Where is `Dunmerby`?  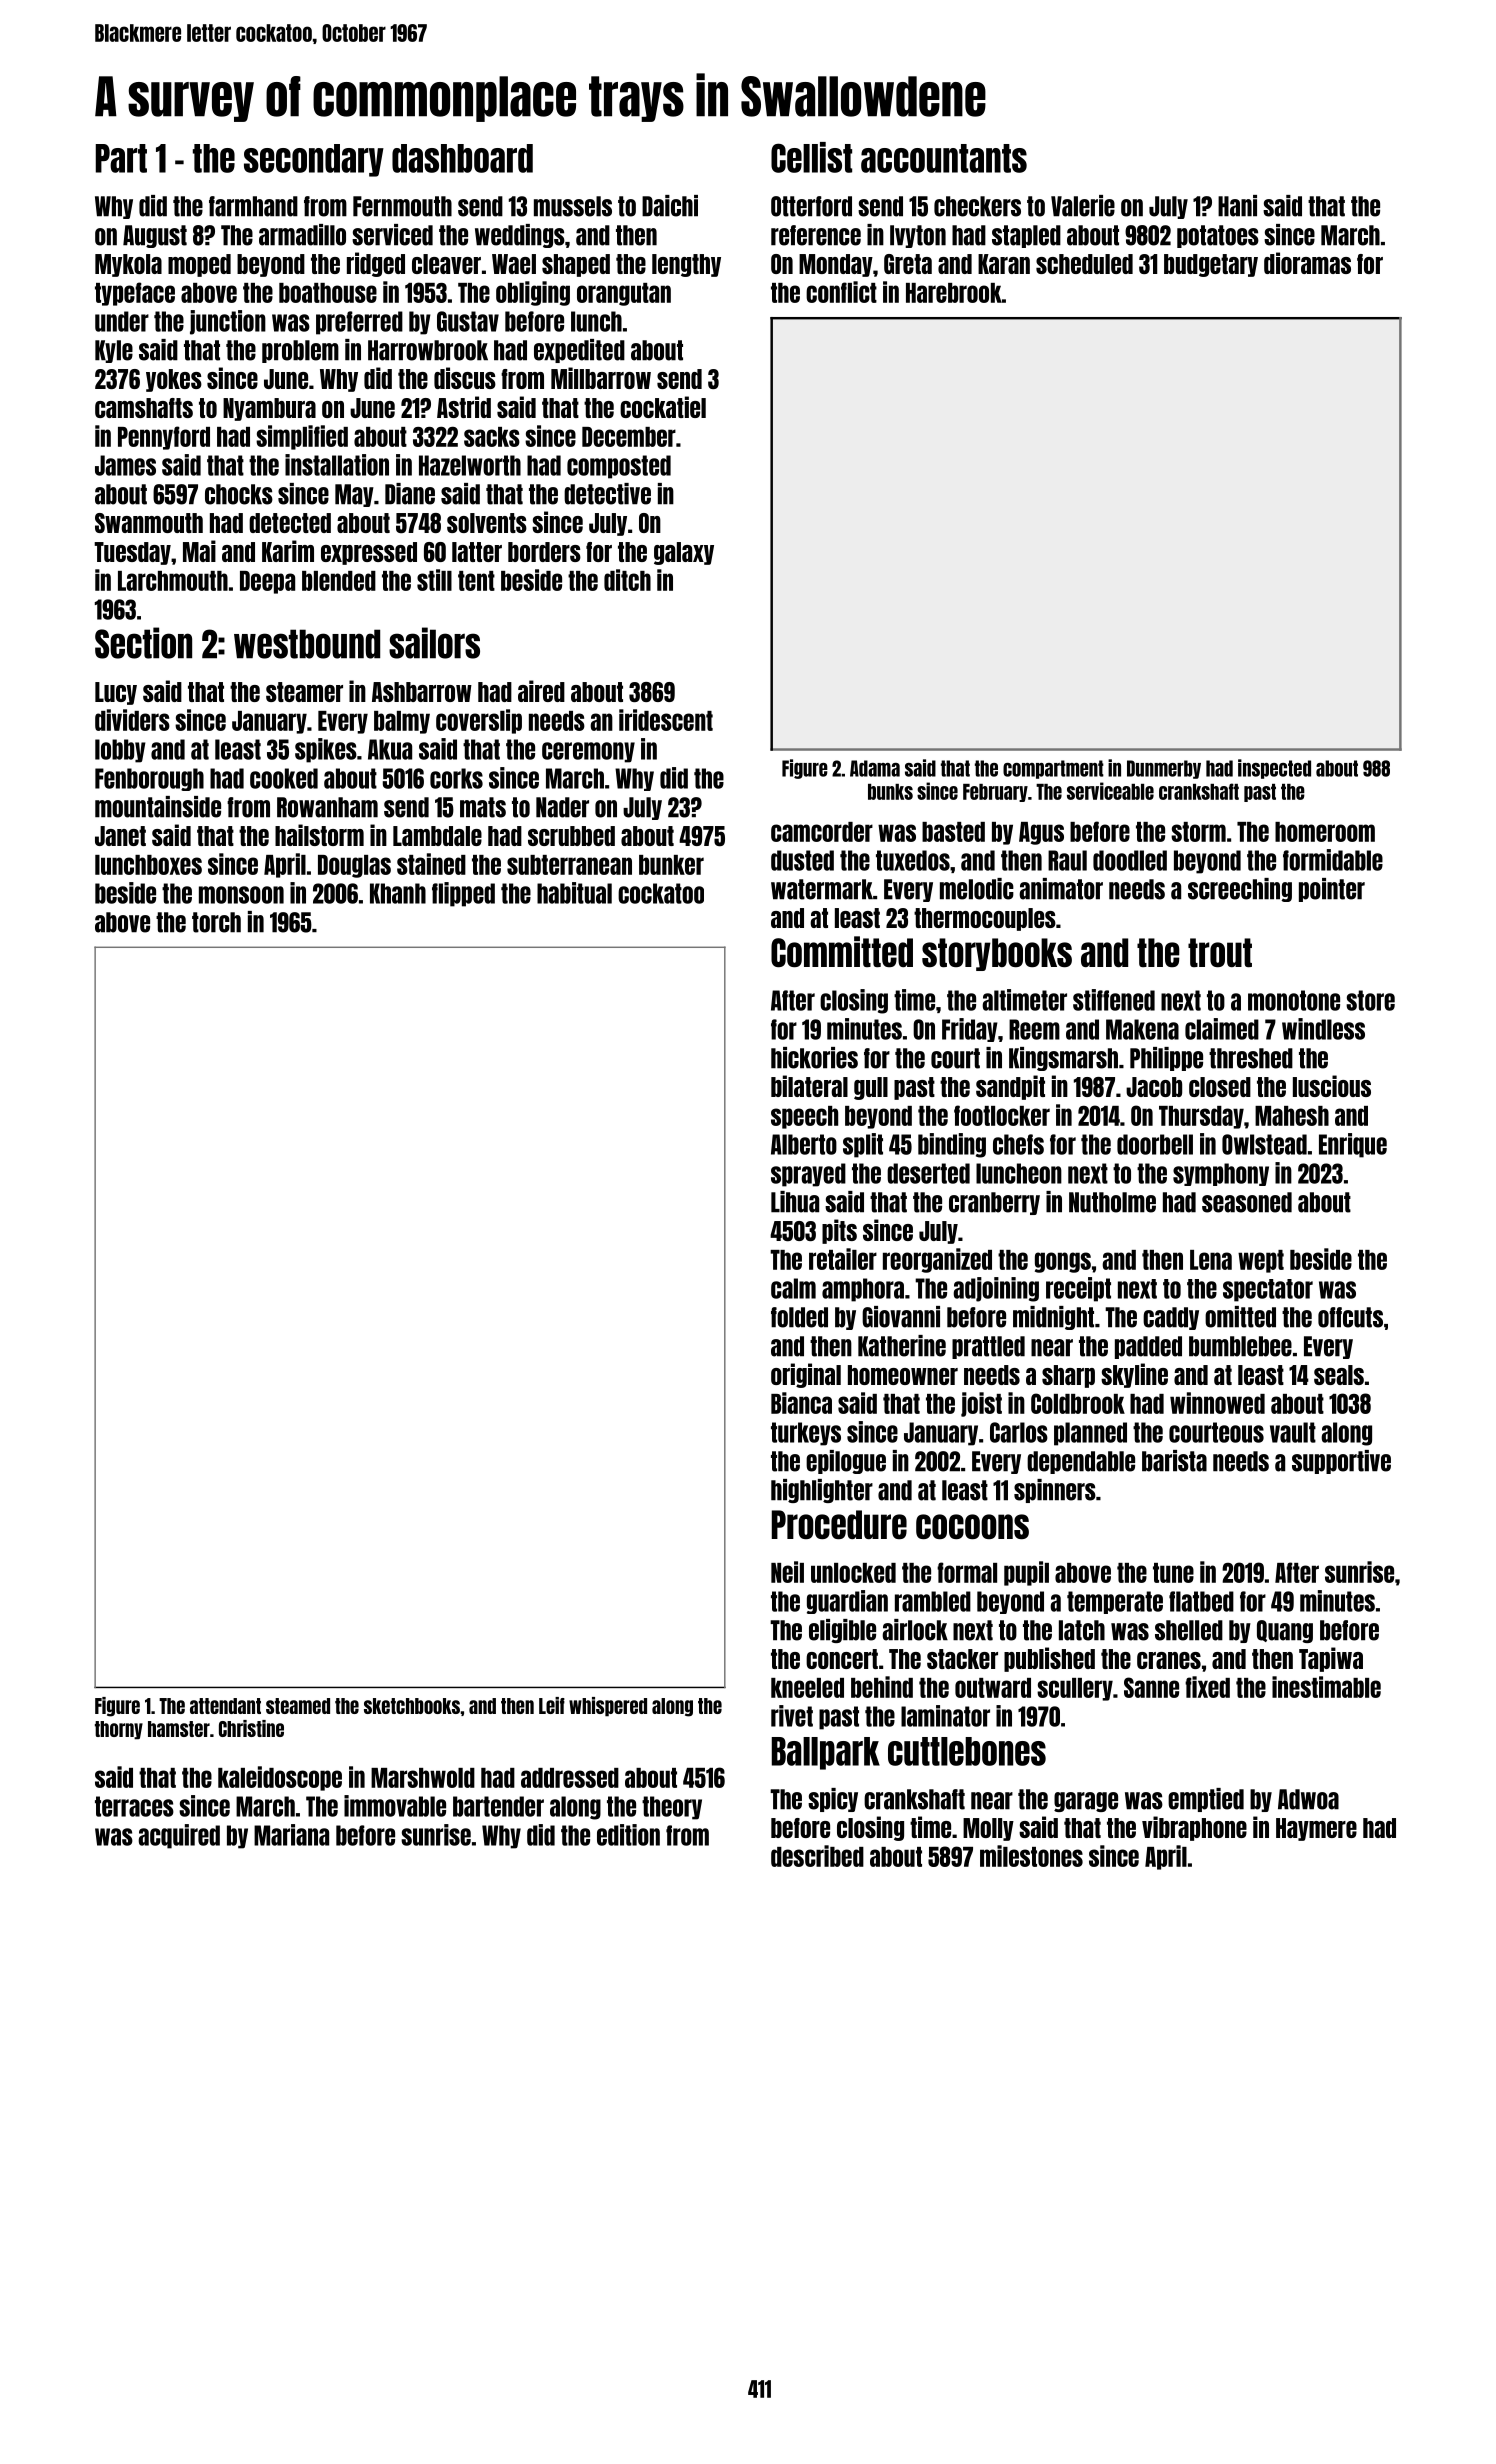
Dunmerby is located at coordinates (1164, 769).
